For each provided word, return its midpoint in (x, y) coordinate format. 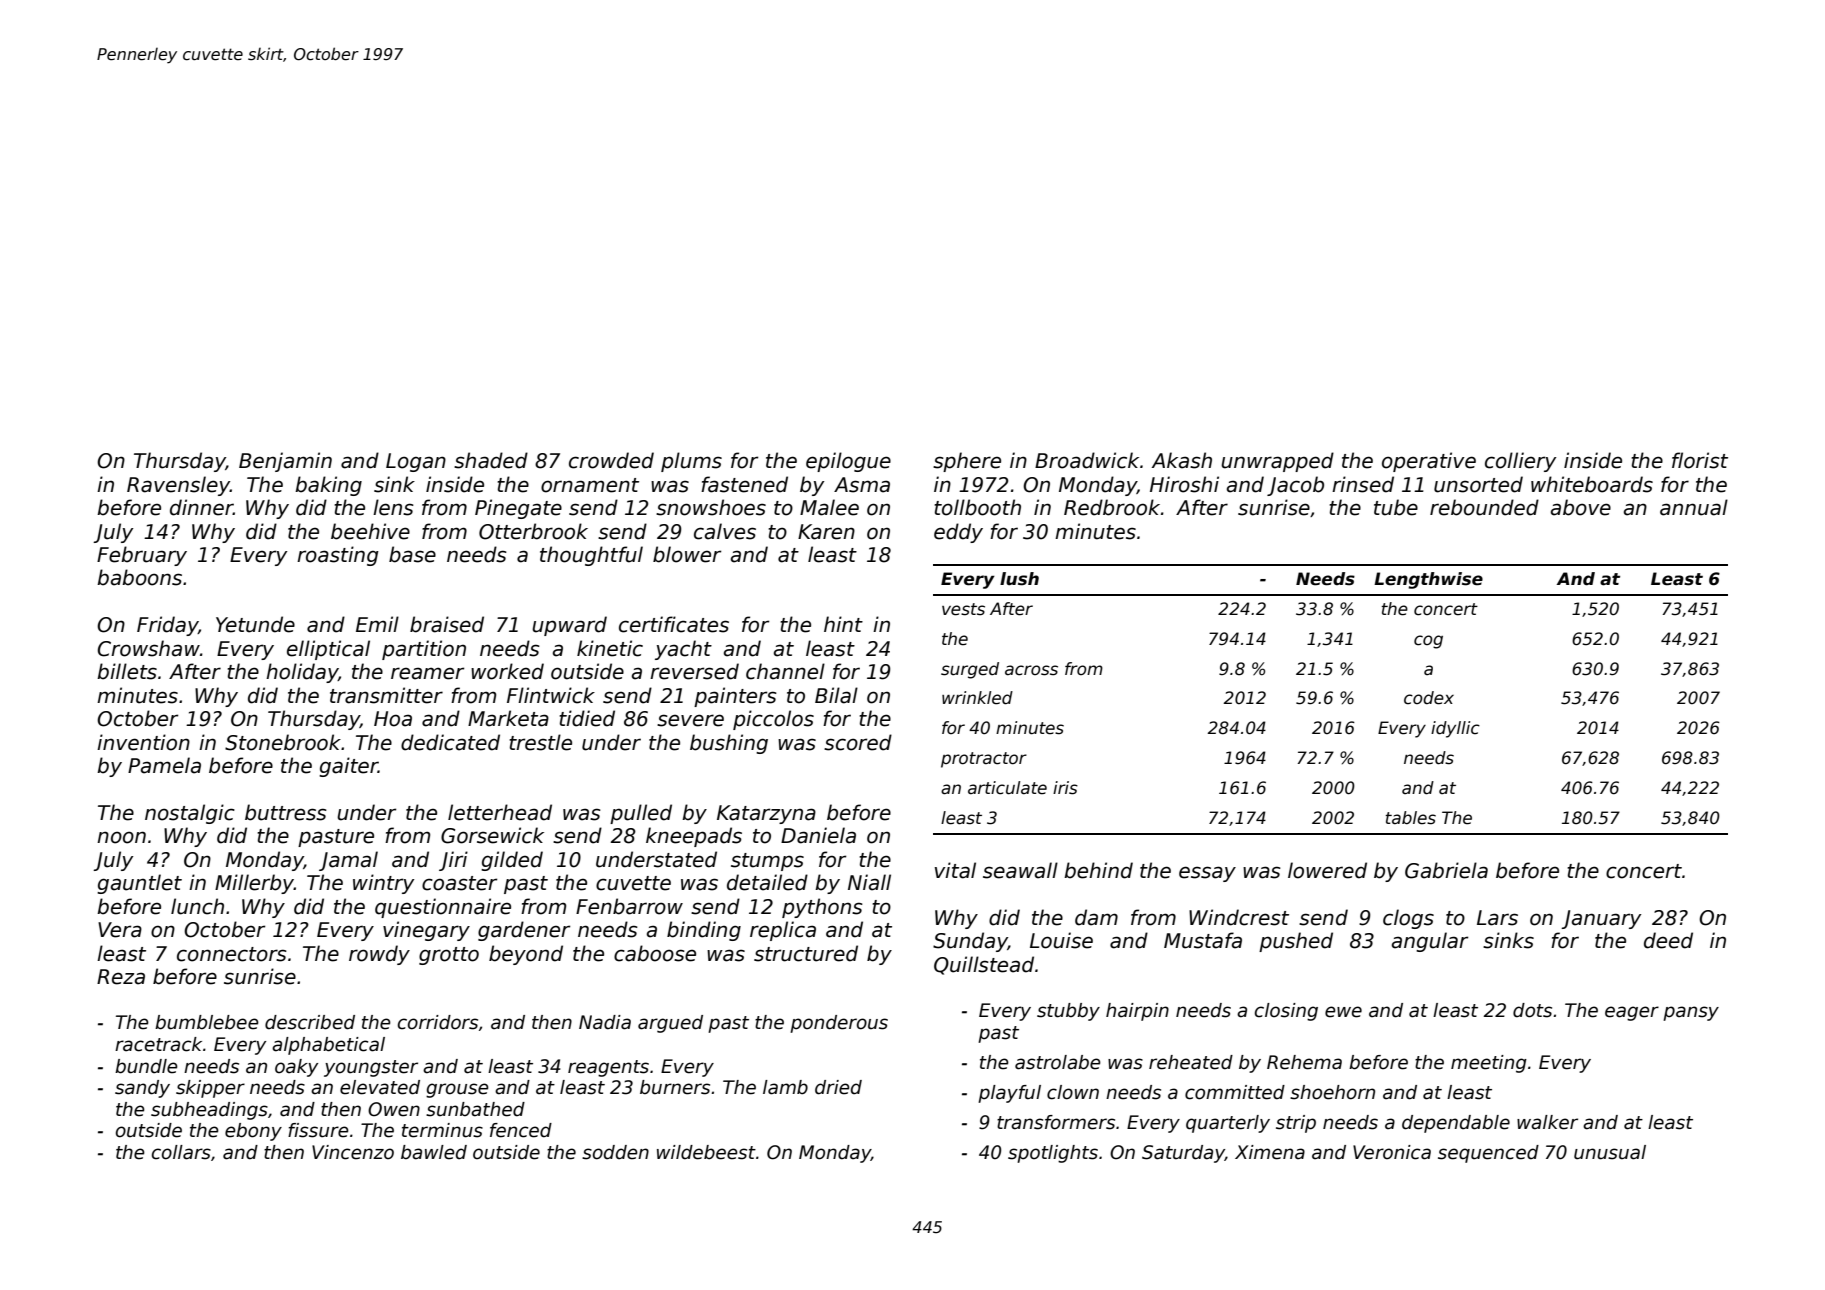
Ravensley (178, 486)
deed (1668, 940)
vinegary (426, 931)
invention (143, 742)
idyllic (1455, 729)
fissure (318, 1130)
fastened (744, 484)
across (1031, 670)
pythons (822, 908)
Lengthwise (1428, 580)
